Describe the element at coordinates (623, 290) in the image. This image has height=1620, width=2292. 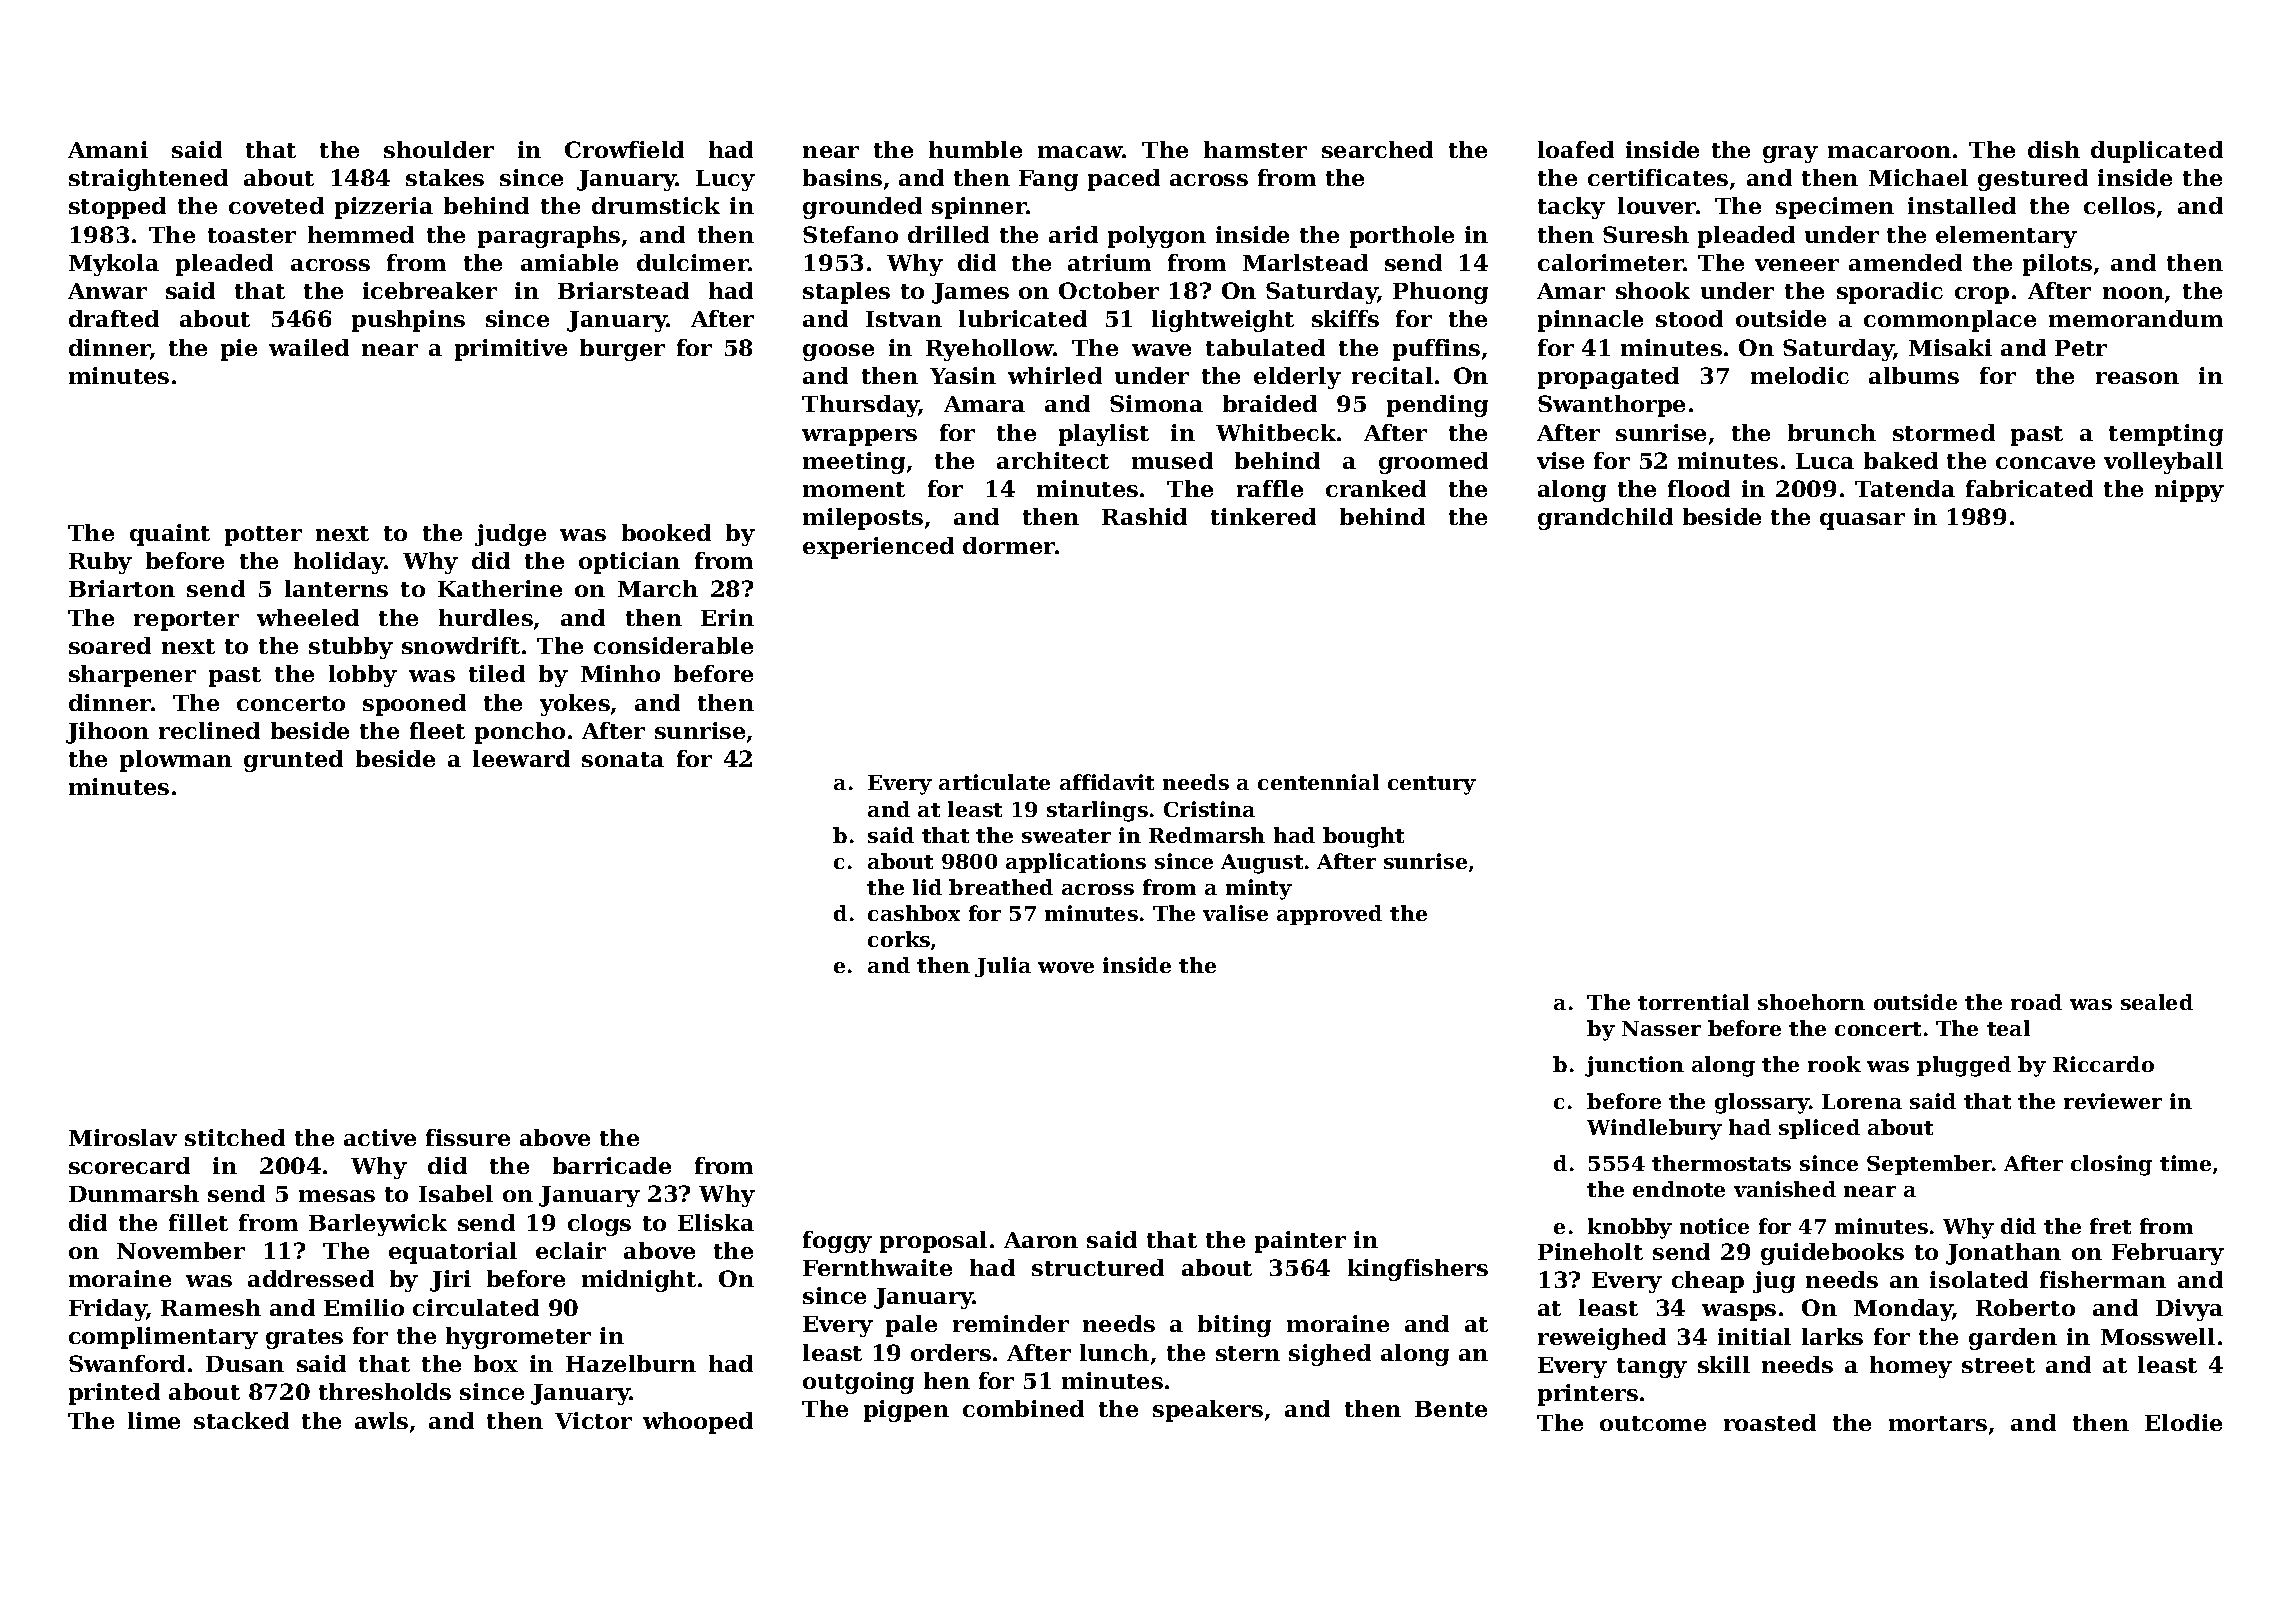
I see `Briarstead` at that location.
